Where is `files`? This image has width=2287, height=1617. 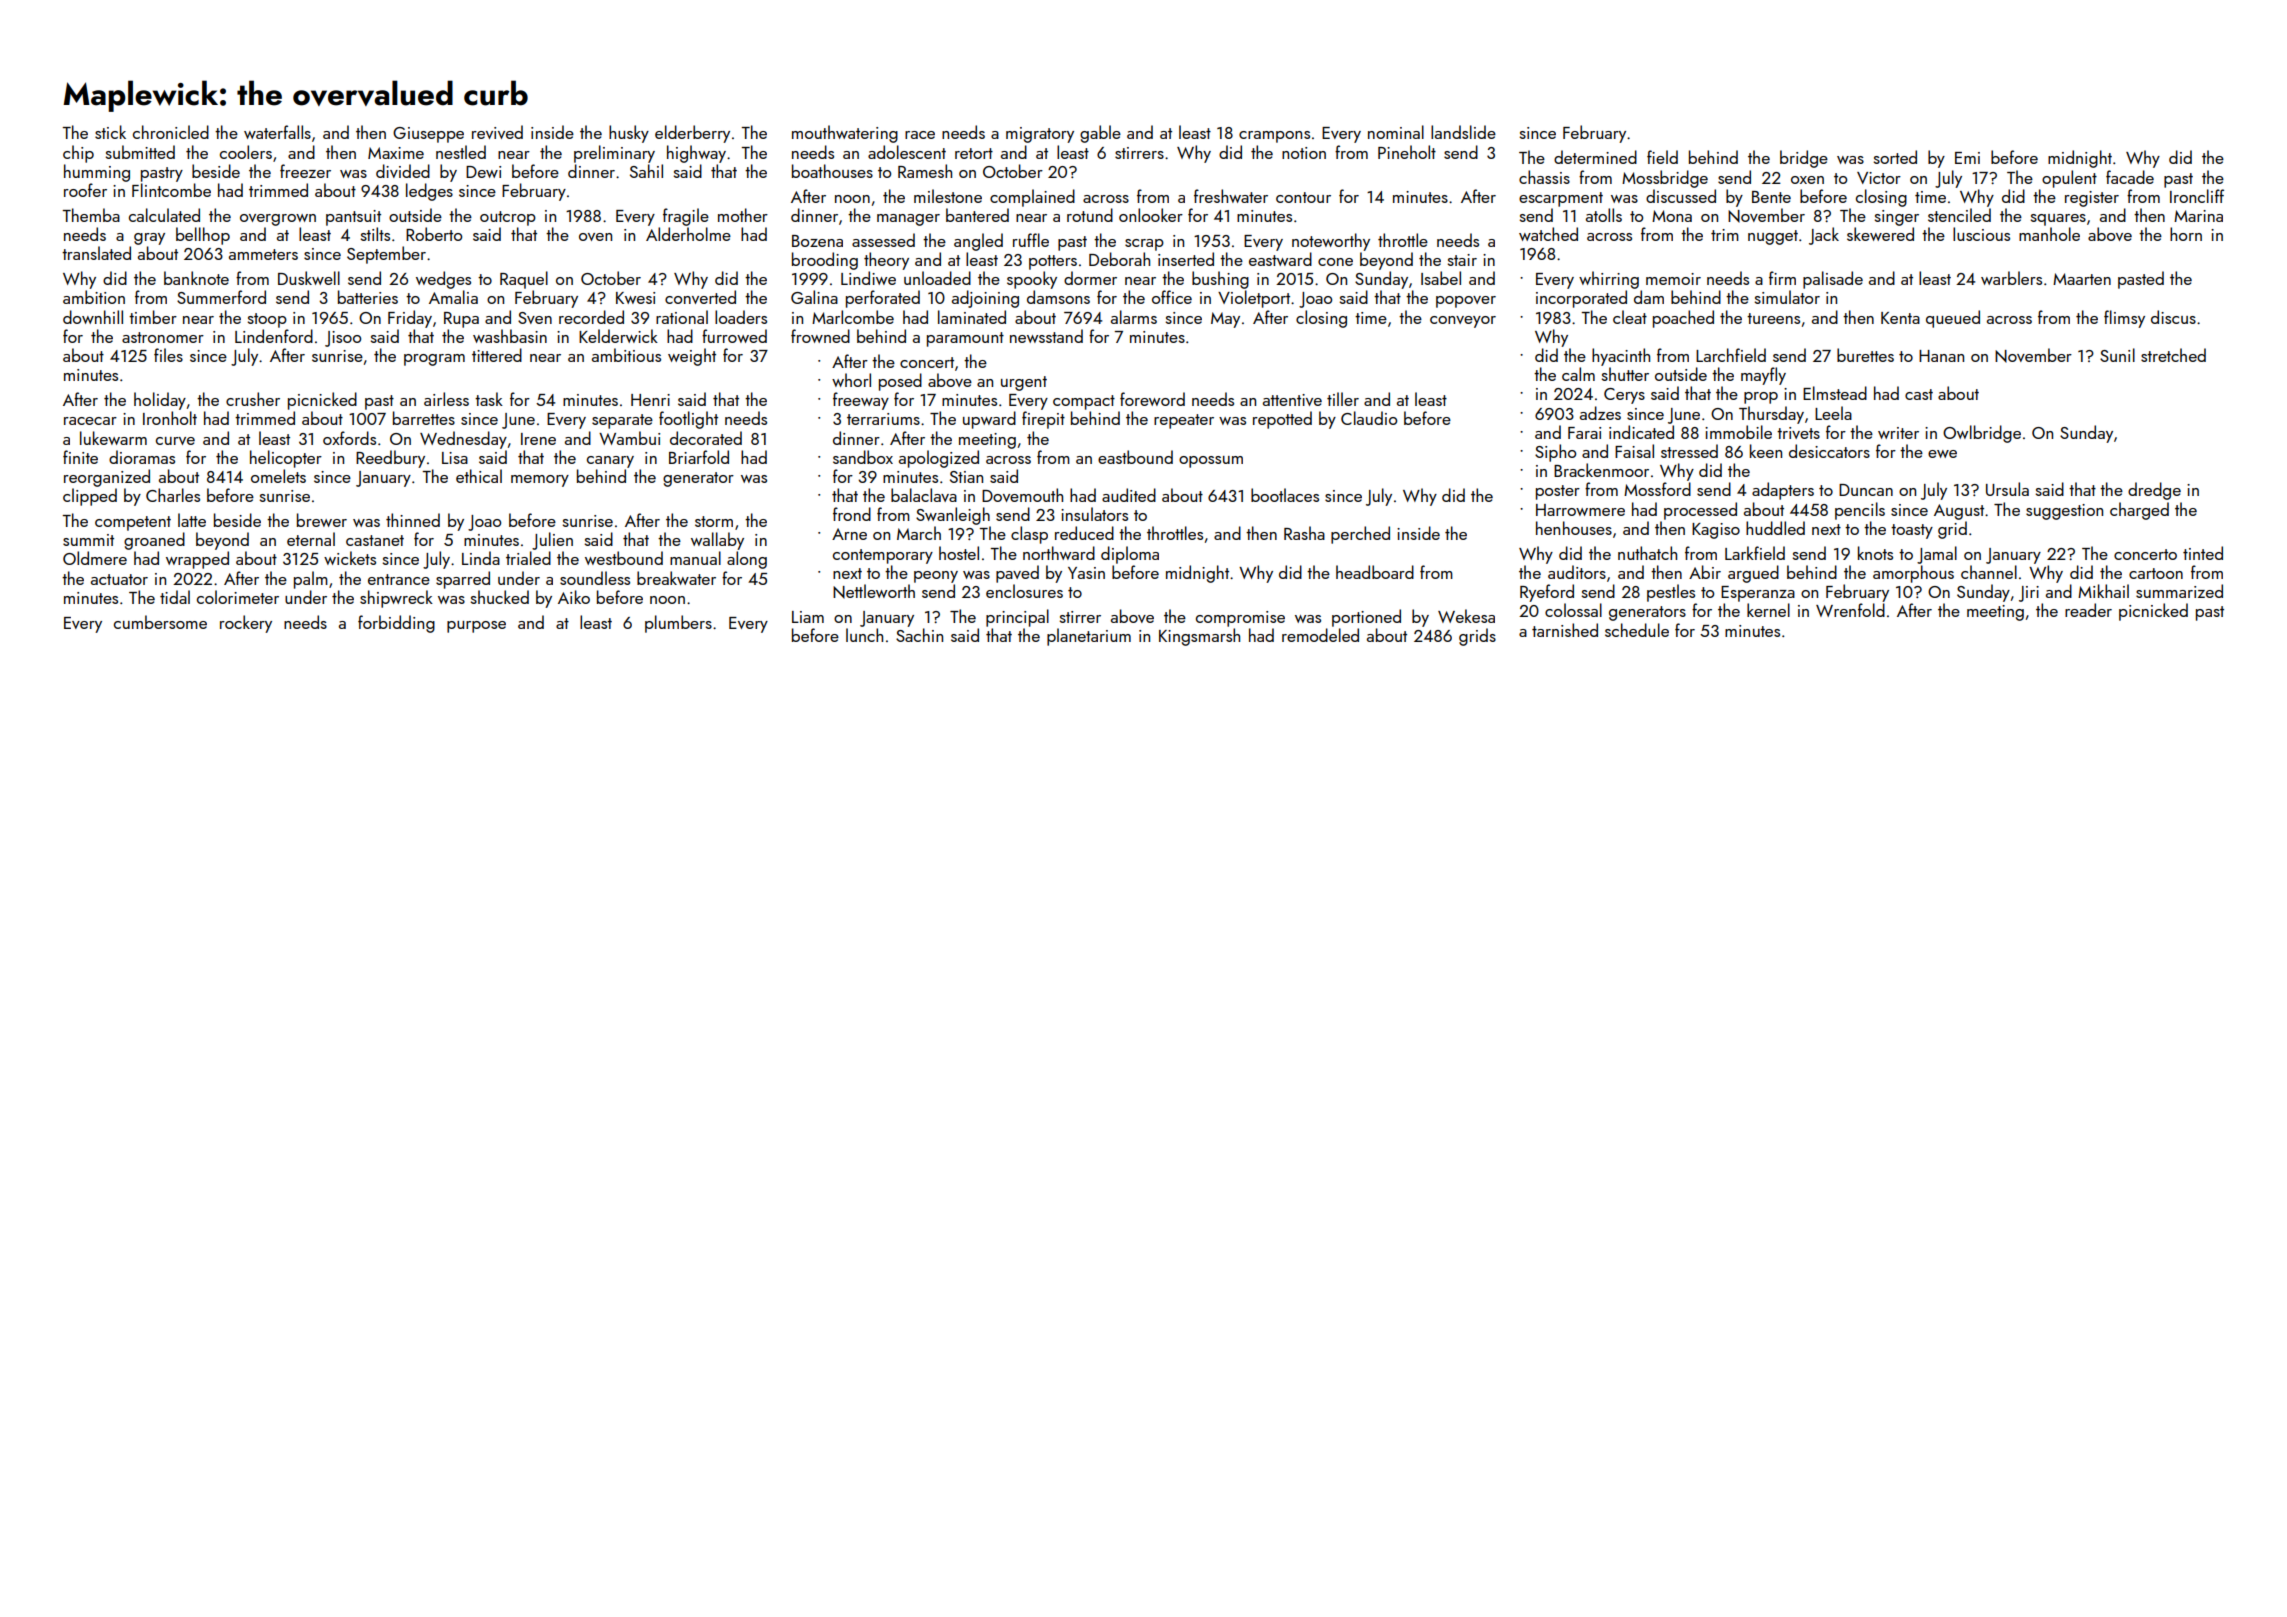 files is located at coordinates (168, 355).
